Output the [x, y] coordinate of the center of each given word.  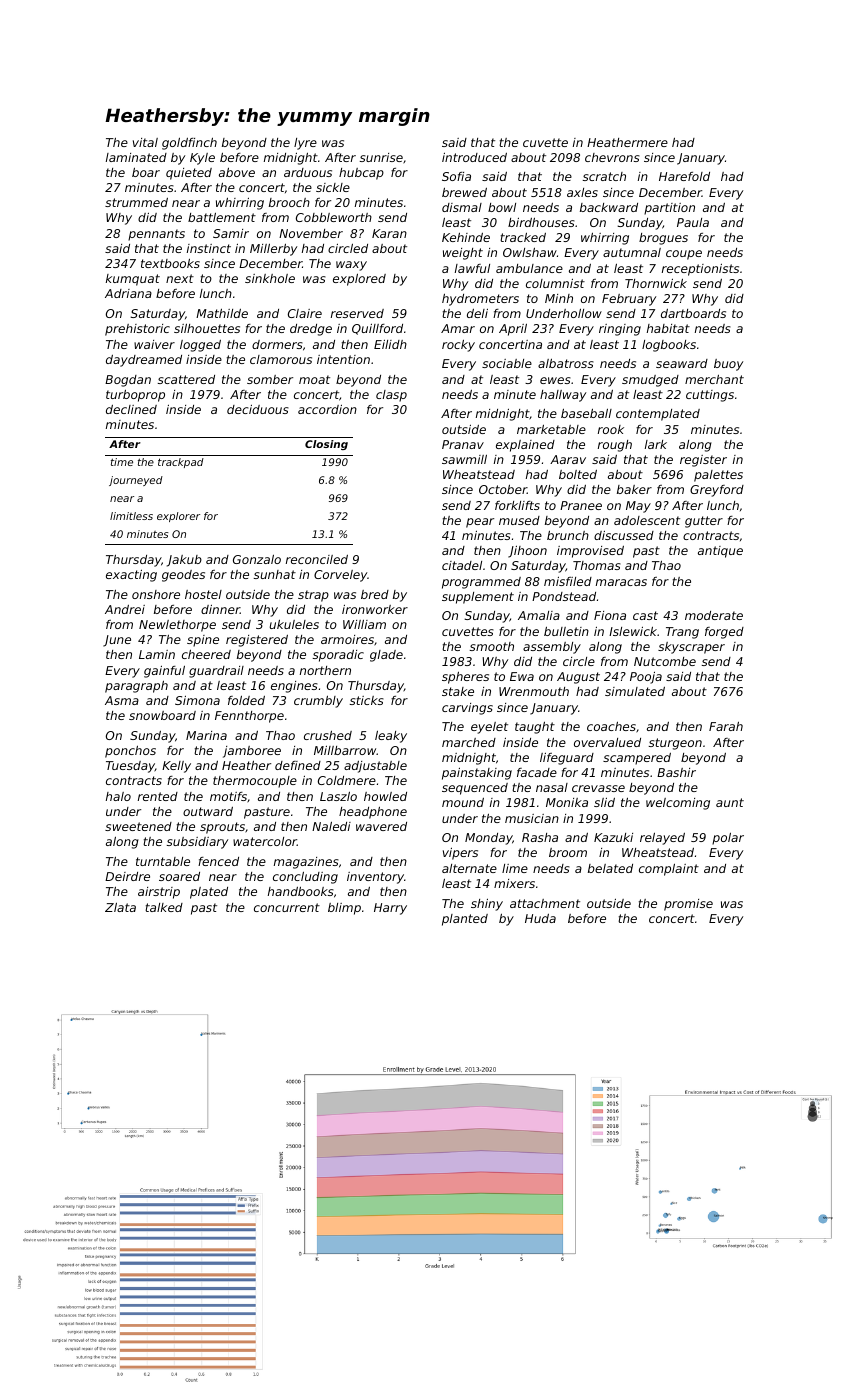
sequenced [475, 789]
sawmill [464, 459]
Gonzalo [257, 559]
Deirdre [127, 876]
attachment [545, 903]
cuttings [710, 396]
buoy [728, 365]
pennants [156, 235]
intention [343, 359]
